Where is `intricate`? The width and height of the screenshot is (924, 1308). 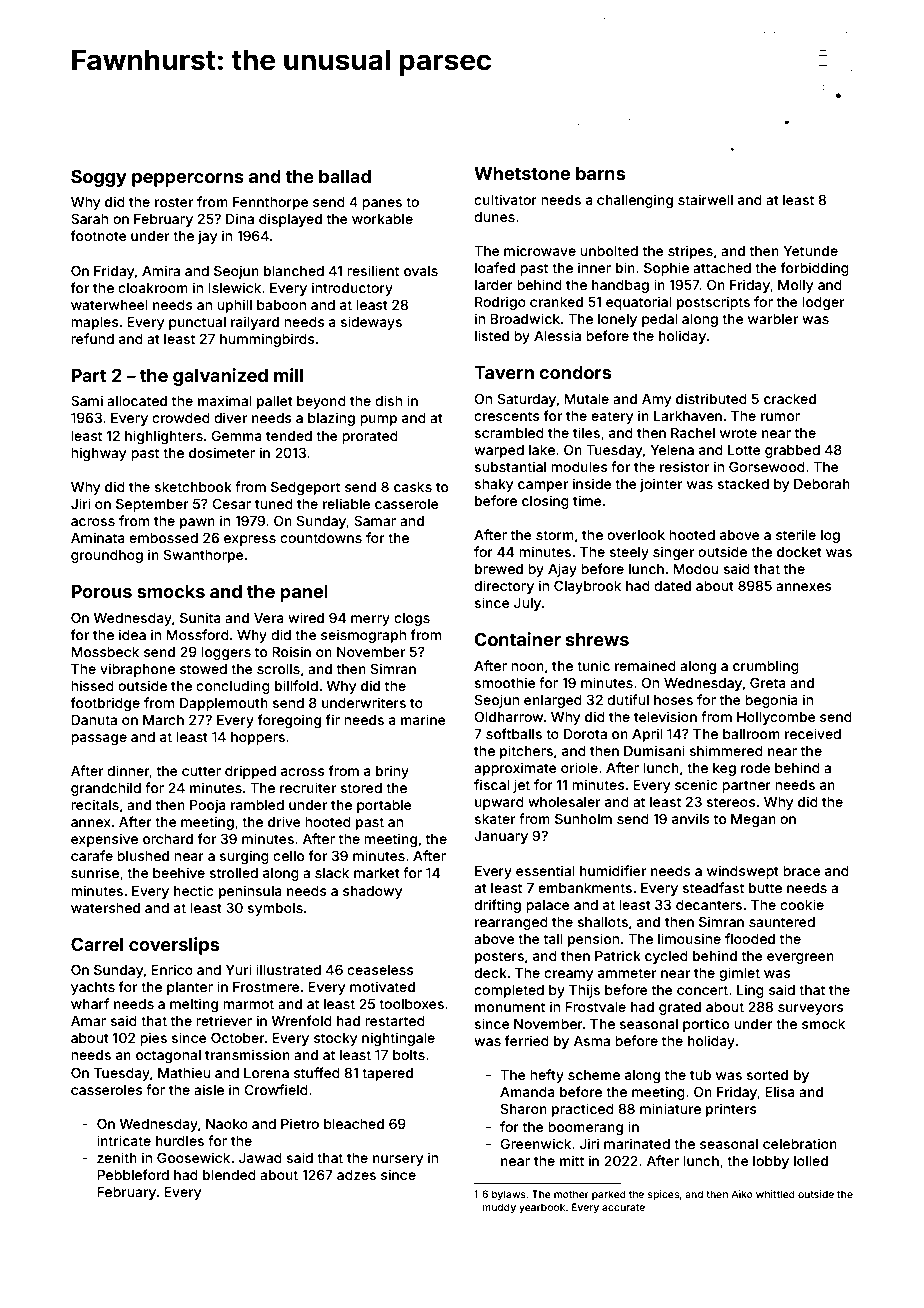 intricate is located at coordinates (124, 1140).
